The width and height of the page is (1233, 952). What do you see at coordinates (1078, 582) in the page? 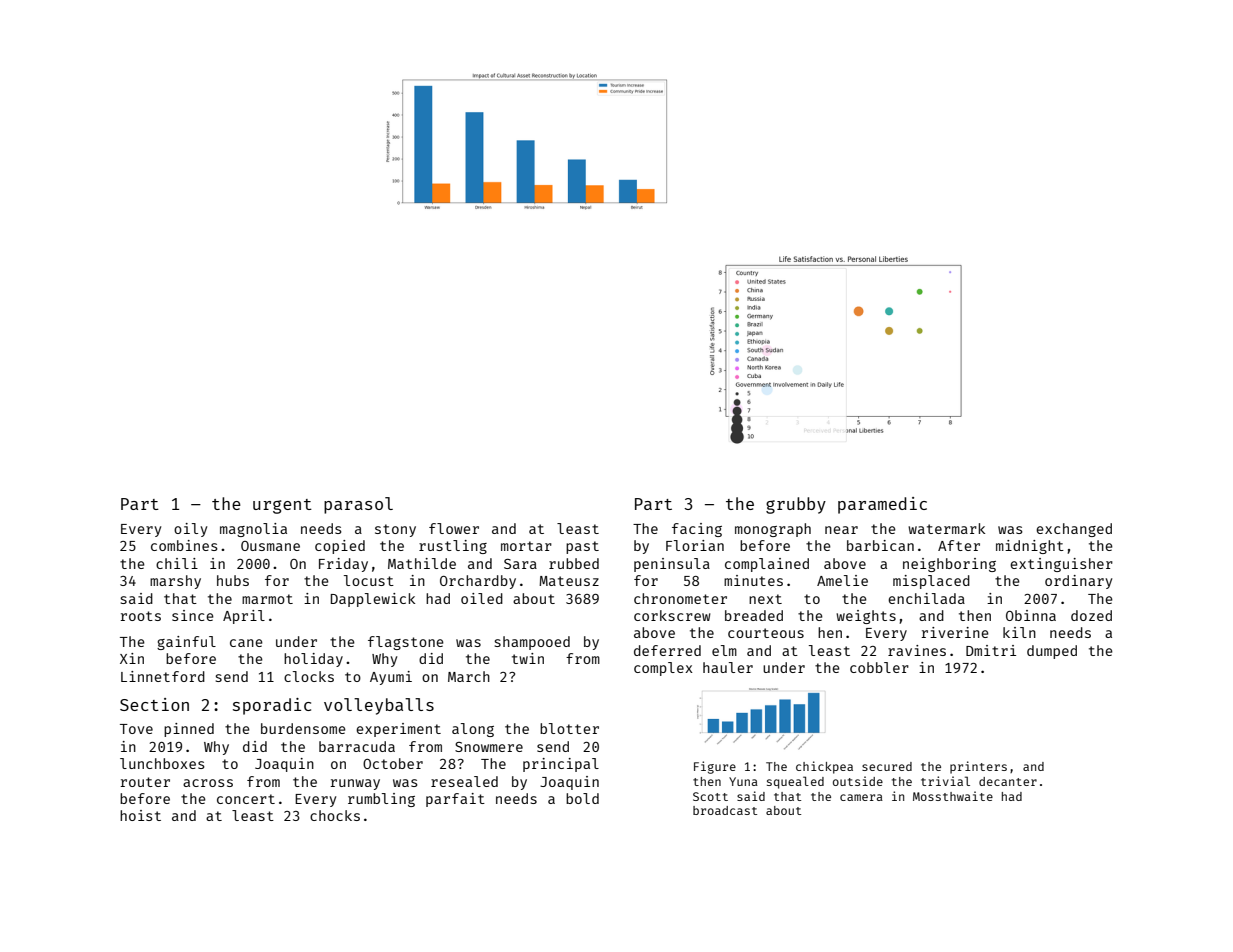
I see `ordinary` at bounding box center [1078, 582].
